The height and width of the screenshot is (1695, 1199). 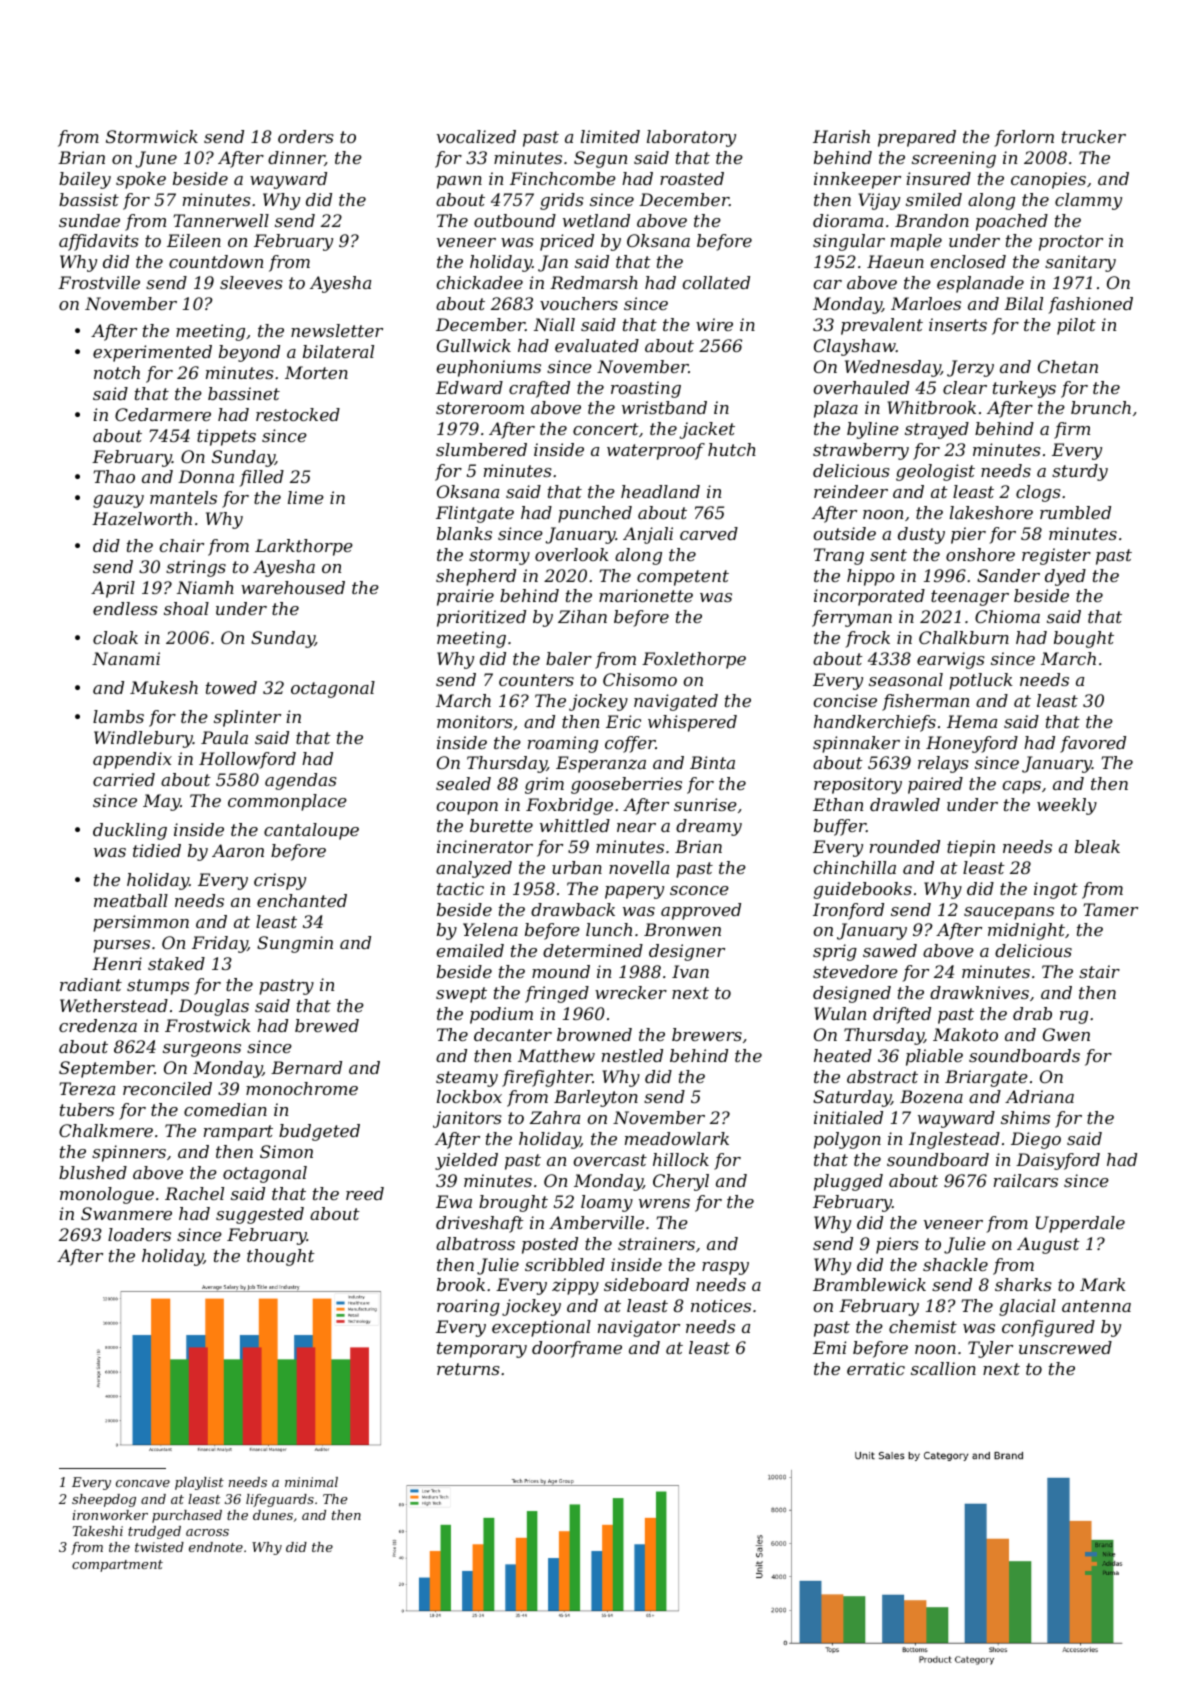 I want to click on slumbered, so click(x=481, y=449).
